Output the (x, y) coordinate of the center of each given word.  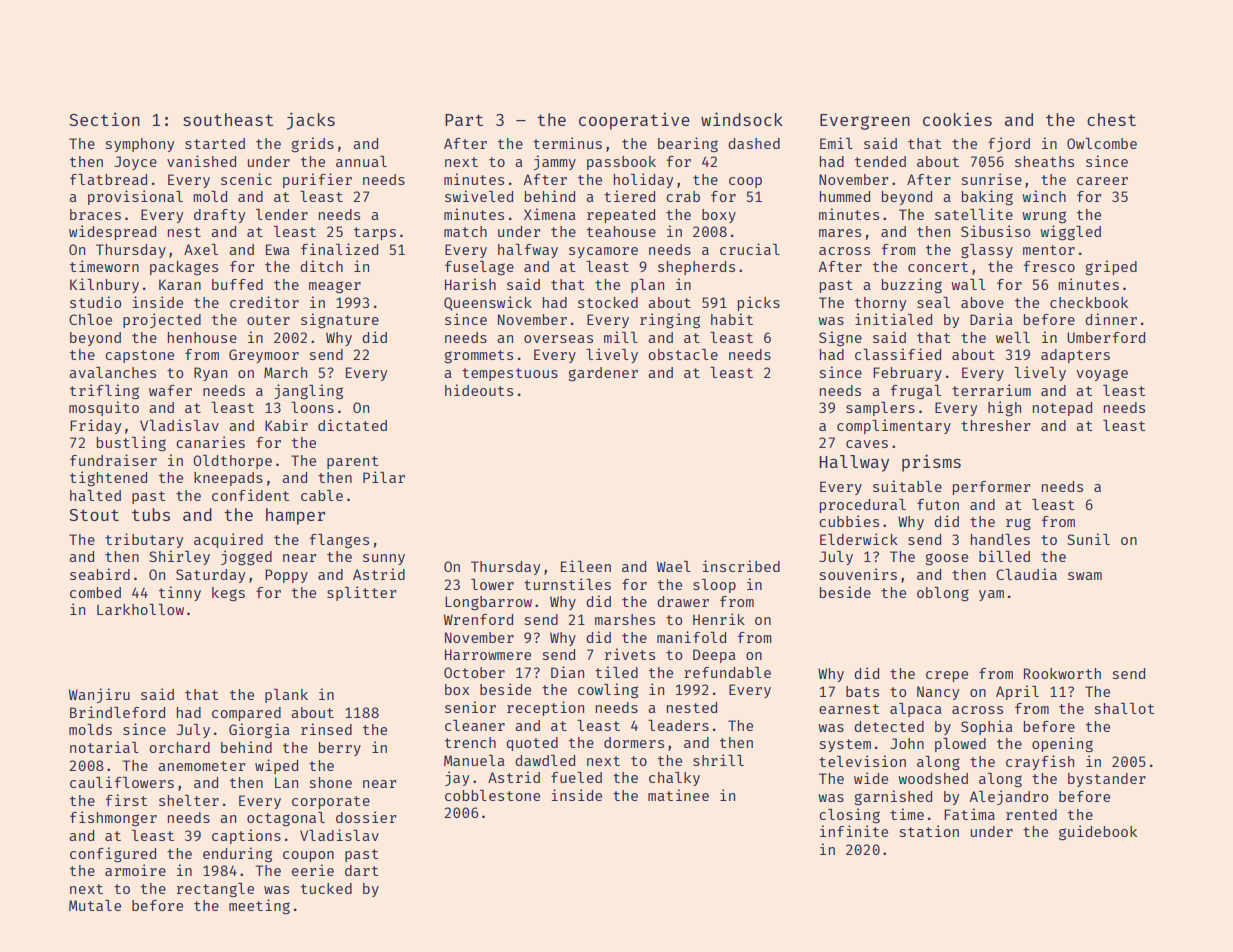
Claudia (1026, 574)
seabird (100, 574)
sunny (384, 559)
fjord (1009, 144)
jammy (555, 162)
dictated (352, 425)
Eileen (586, 566)
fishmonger (113, 819)
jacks (311, 121)
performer (992, 488)
